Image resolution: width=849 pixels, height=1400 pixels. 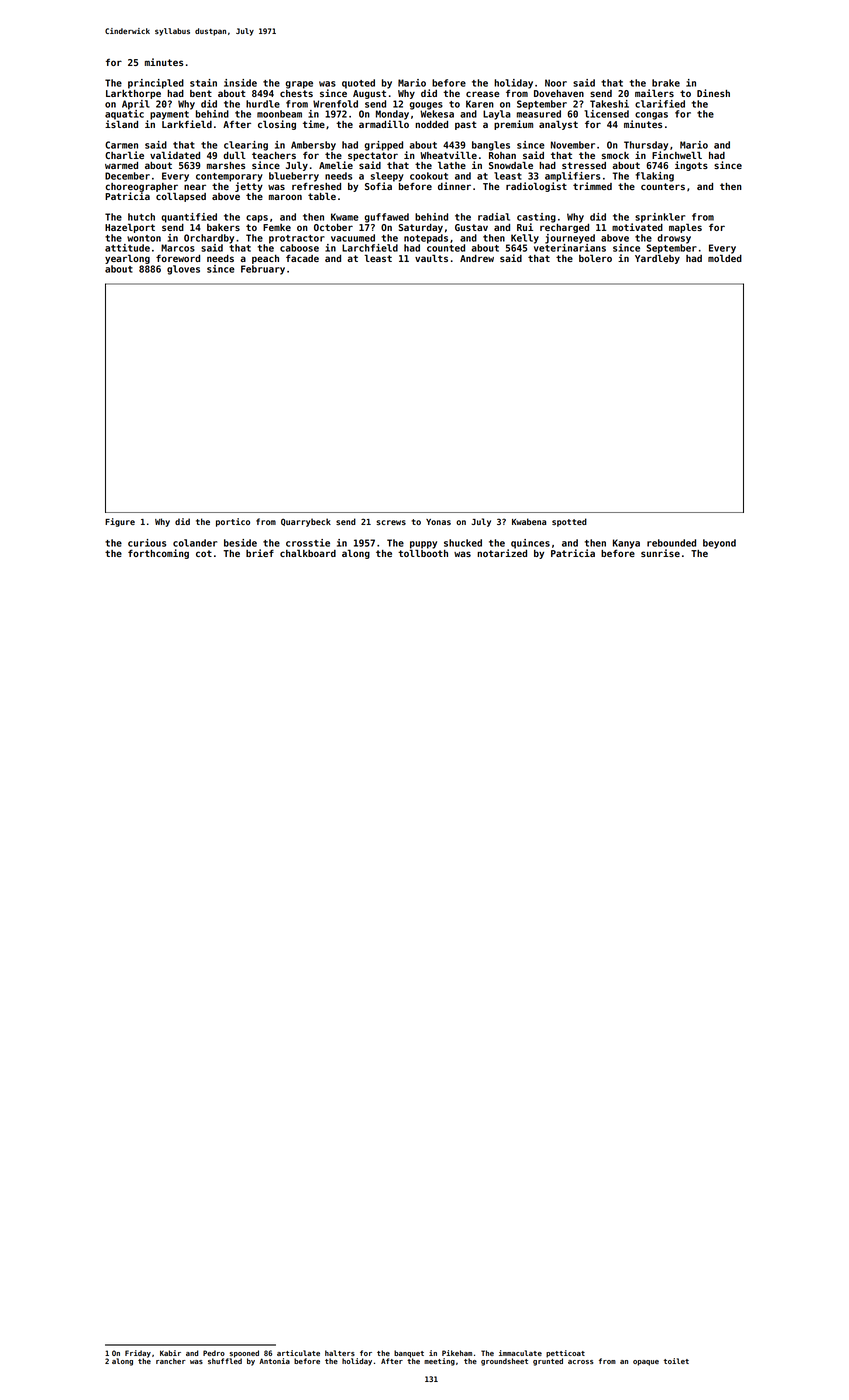 What do you see at coordinates (421, 228) in the image?
I see `Saturday` at bounding box center [421, 228].
